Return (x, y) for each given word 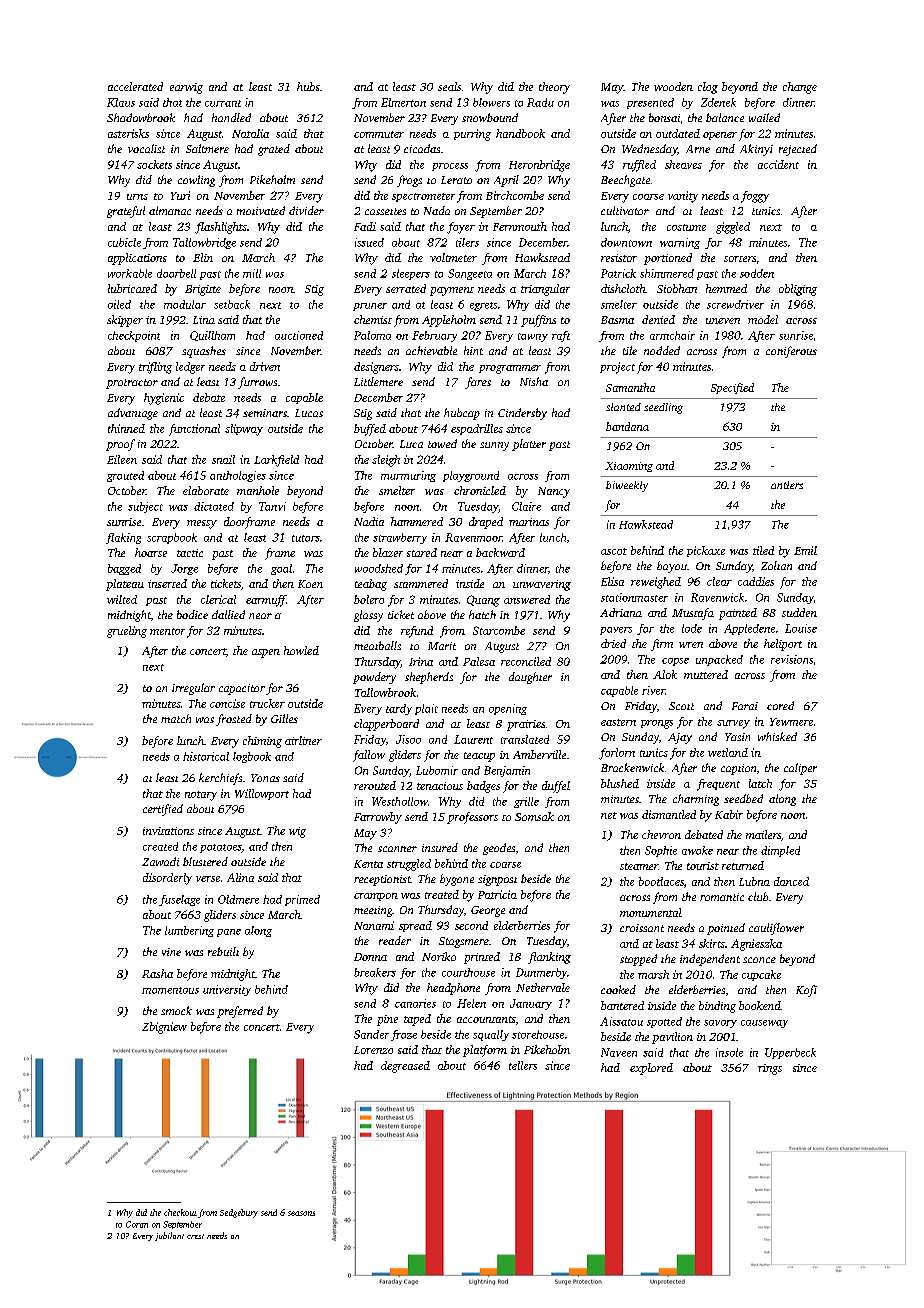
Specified (732, 388)
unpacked (719, 660)
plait (426, 709)
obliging (798, 290)
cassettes (385, 211)
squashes (204, 352)
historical (206, 756)
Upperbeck (790, 1053)
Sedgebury (239, 1213)
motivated (261, 210)
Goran (137, 1224)
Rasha (157, 973)
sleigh (386, 461)
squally (491, 1035)
